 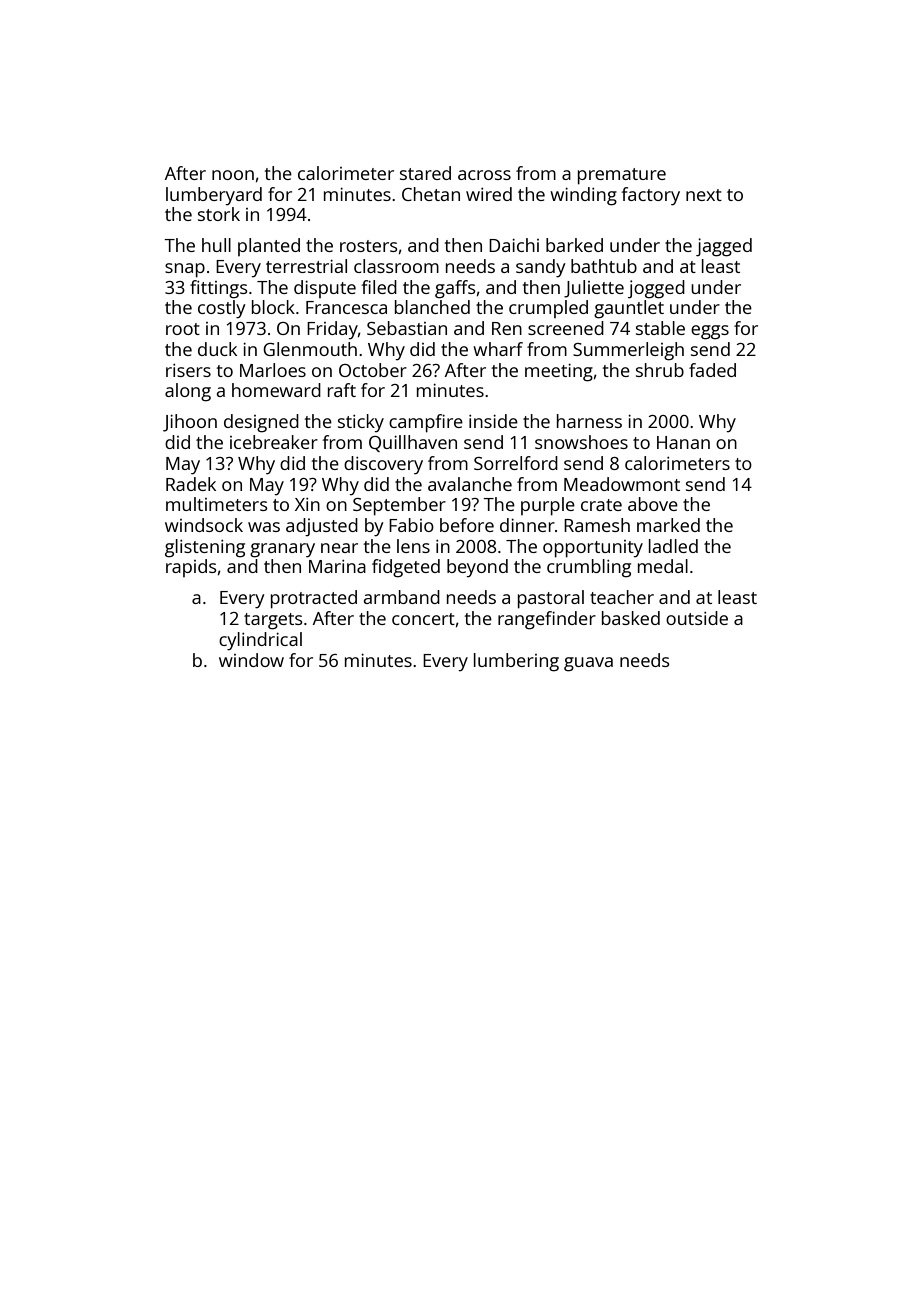 What do you see at coordinates (183, 329) in the screenshot?
I see `root` at bounding box center [183, 329].
